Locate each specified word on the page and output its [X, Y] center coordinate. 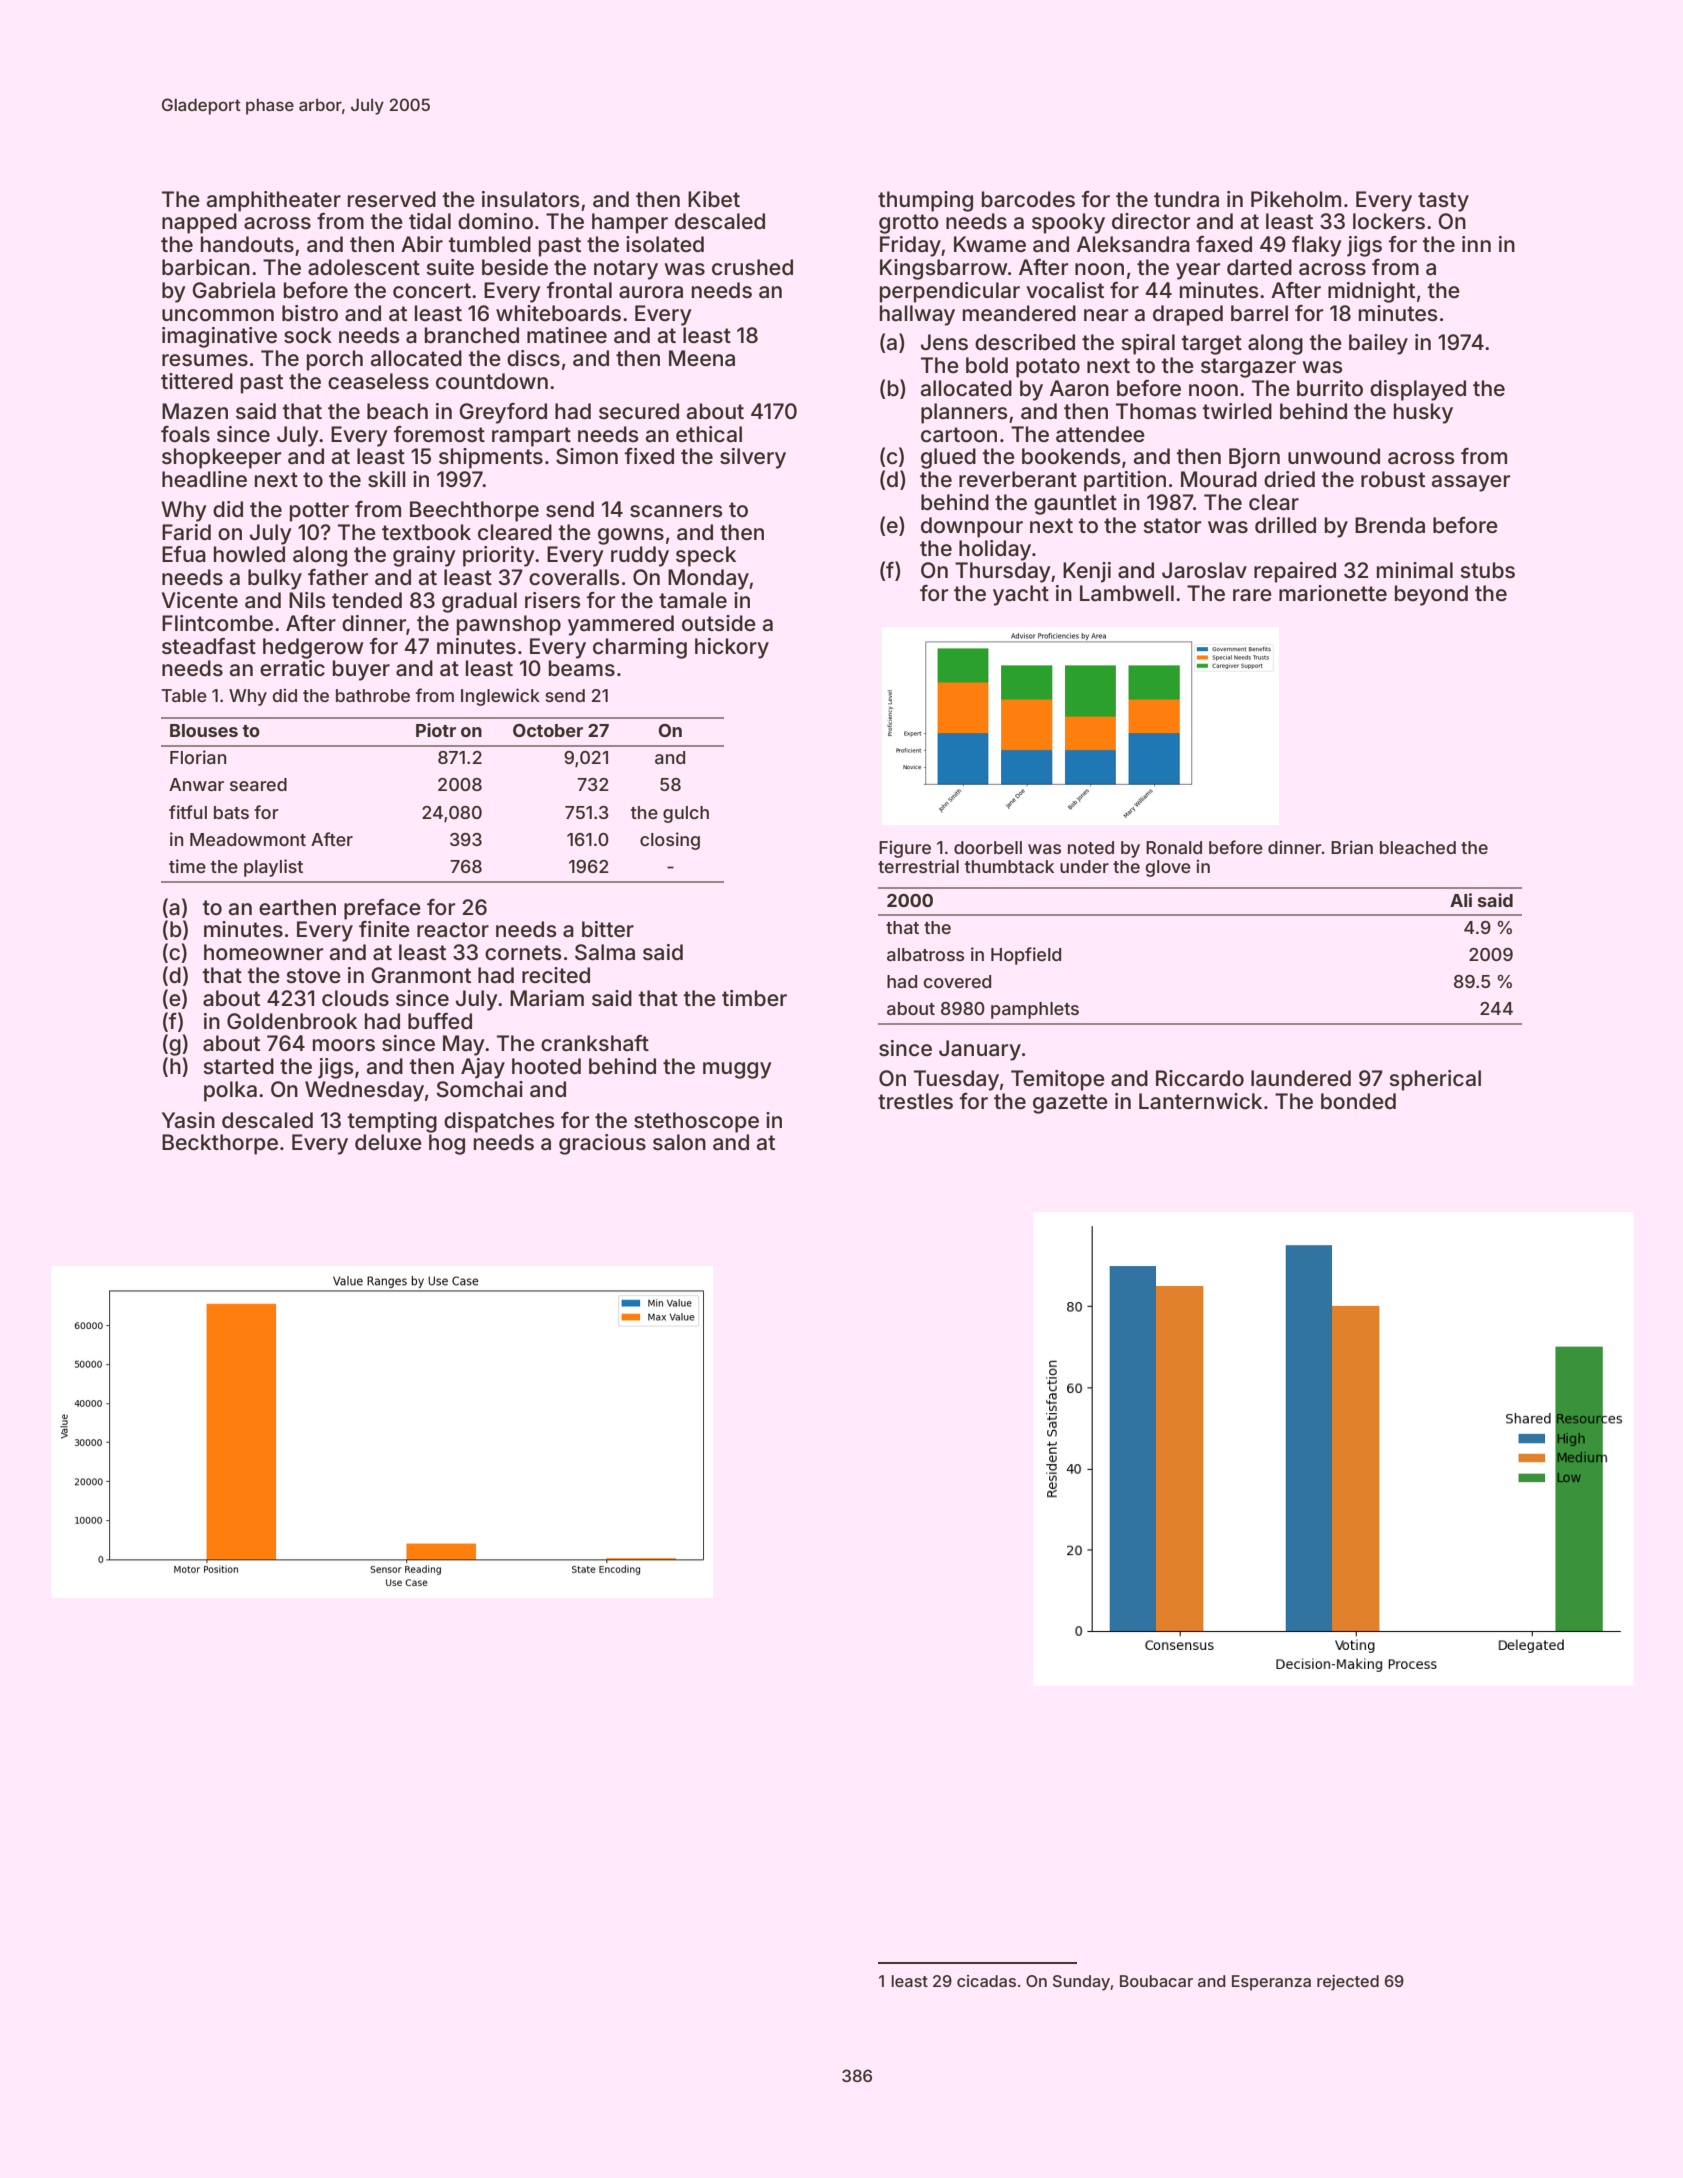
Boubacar [1156, 1981]
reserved [392, 199]
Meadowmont [248, 839]
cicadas [986, 1981]
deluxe [388, 1142]
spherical [1435, 1080]
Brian [1352, 847]
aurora [651, 292]
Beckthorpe [220, 1144]
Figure [905, 849]
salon [679, 1142]
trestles [915, 1101]
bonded [1358, 1101]
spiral [1148, 344]
